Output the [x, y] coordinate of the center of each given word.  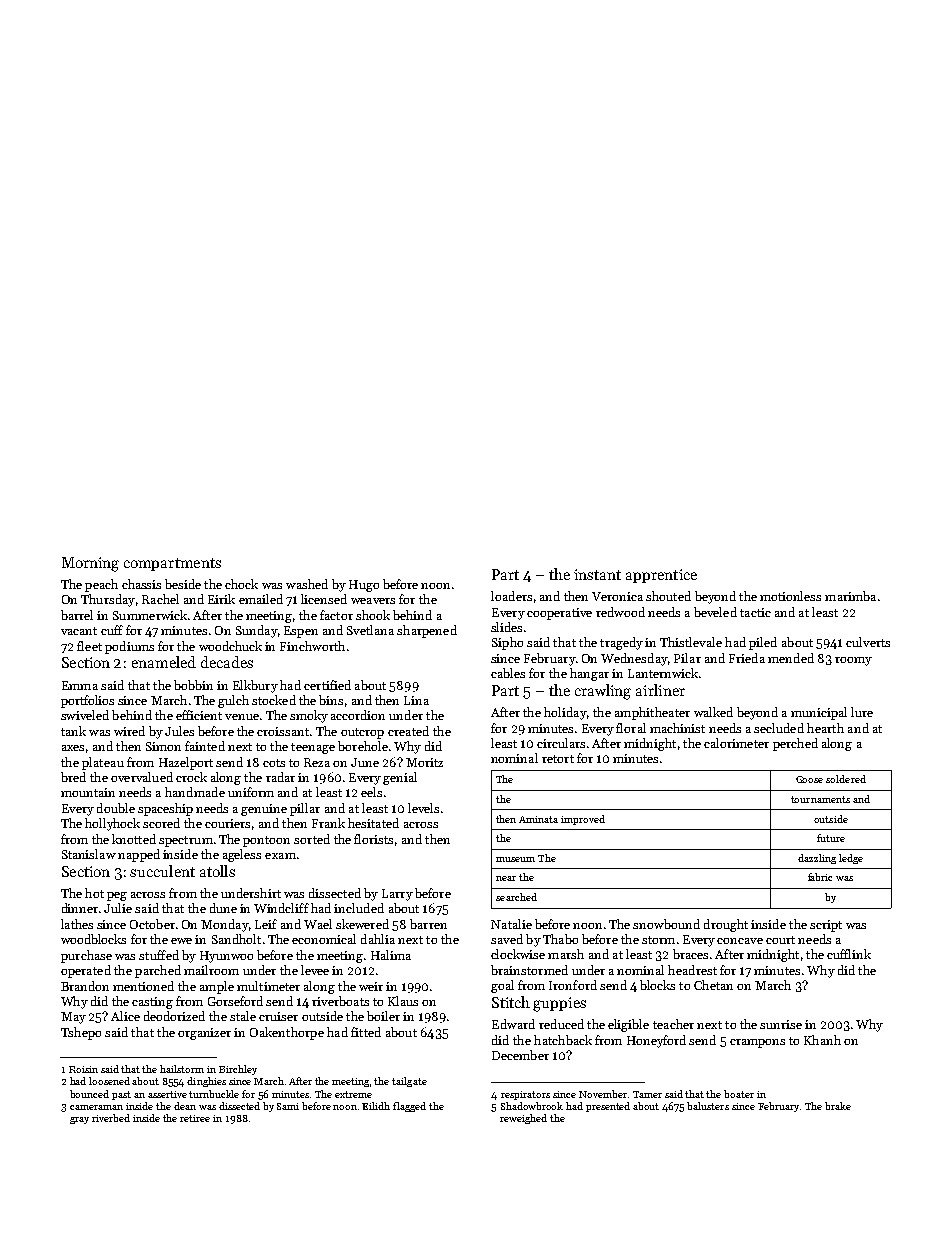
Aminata [538, 819]
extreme [353, 1094]
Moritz [424, 762]
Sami [288, 1106]
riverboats [340, 1001]
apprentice [661, 576]
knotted [134, 839]
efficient [199, 715]
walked [713, 712]
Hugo [364, 586]
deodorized [174, 1016]
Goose [809, 779]
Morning [90, 564]
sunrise [781, 1024]
